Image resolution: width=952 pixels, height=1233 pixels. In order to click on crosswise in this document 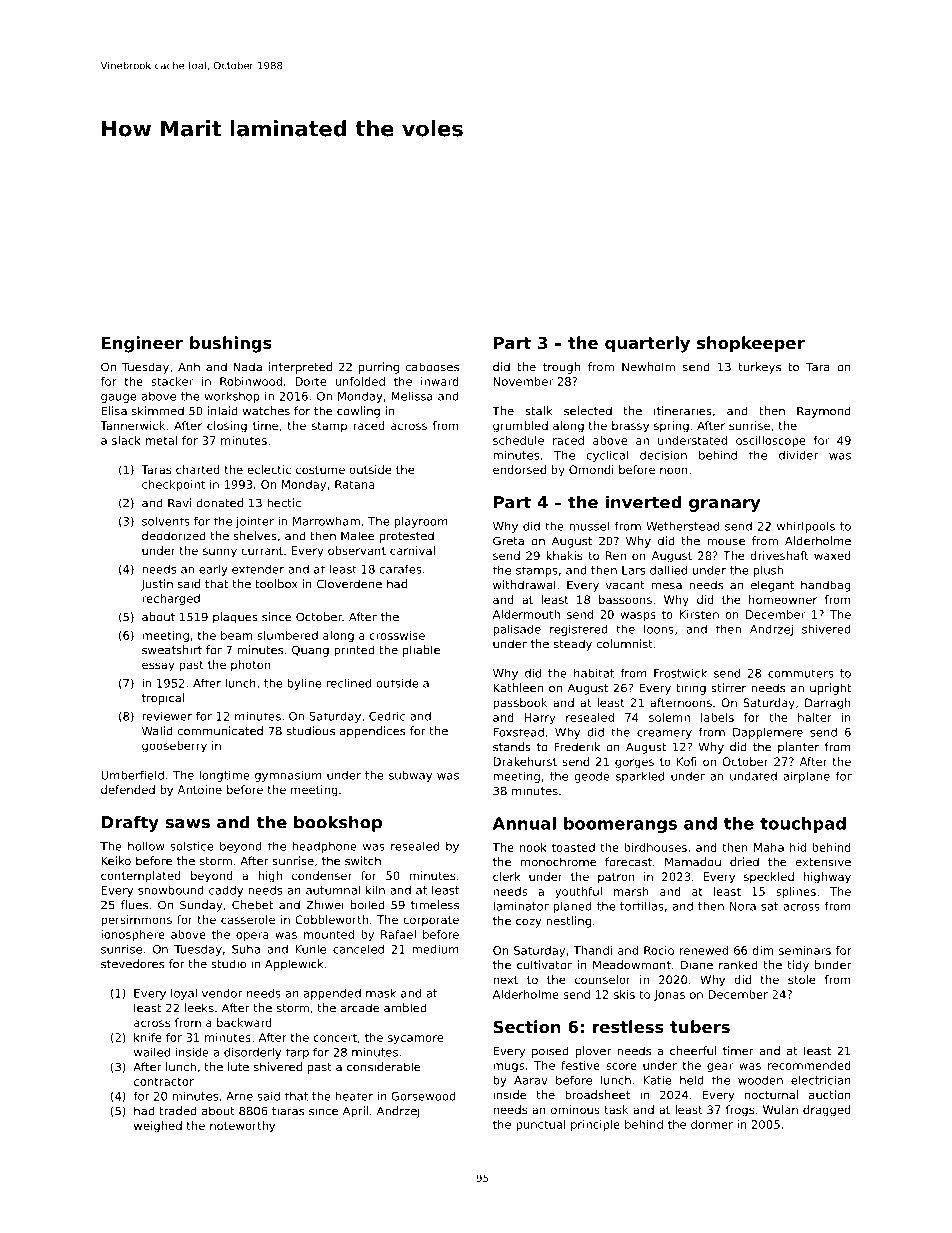, I will do `click(397, 635)`.
